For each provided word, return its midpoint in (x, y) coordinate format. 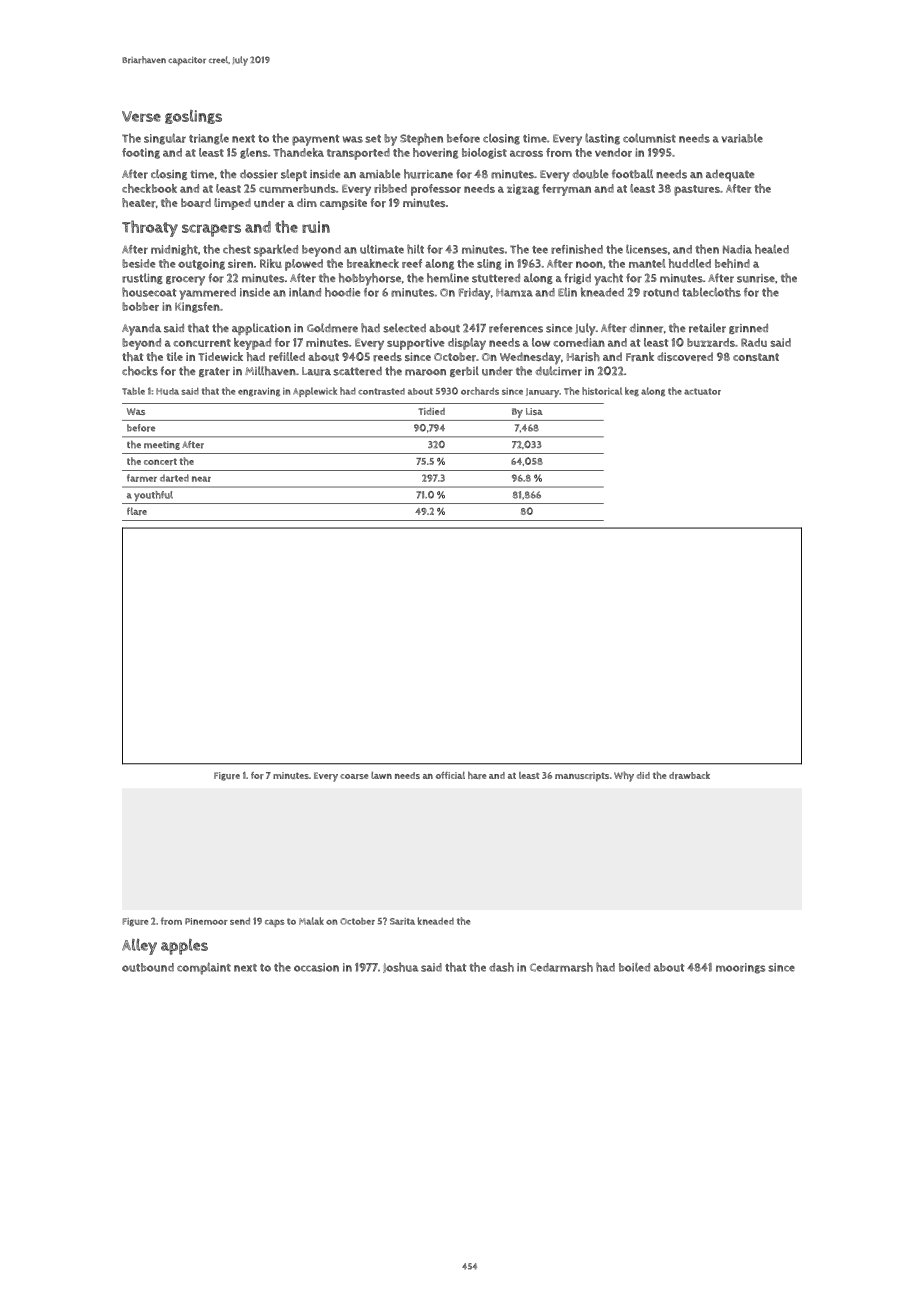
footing (141, 153)
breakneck (373, 263)
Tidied (431, 411)
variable (742, 138)
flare (137, 511)
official (450, 775)
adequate (730, 176)
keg (632, 392)
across (526, 153)
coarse (354, 776)
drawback (689, 775)
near (201, 479)
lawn (381, 775)
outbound (148, 967)
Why (624, 776)
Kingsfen (197, 307)
